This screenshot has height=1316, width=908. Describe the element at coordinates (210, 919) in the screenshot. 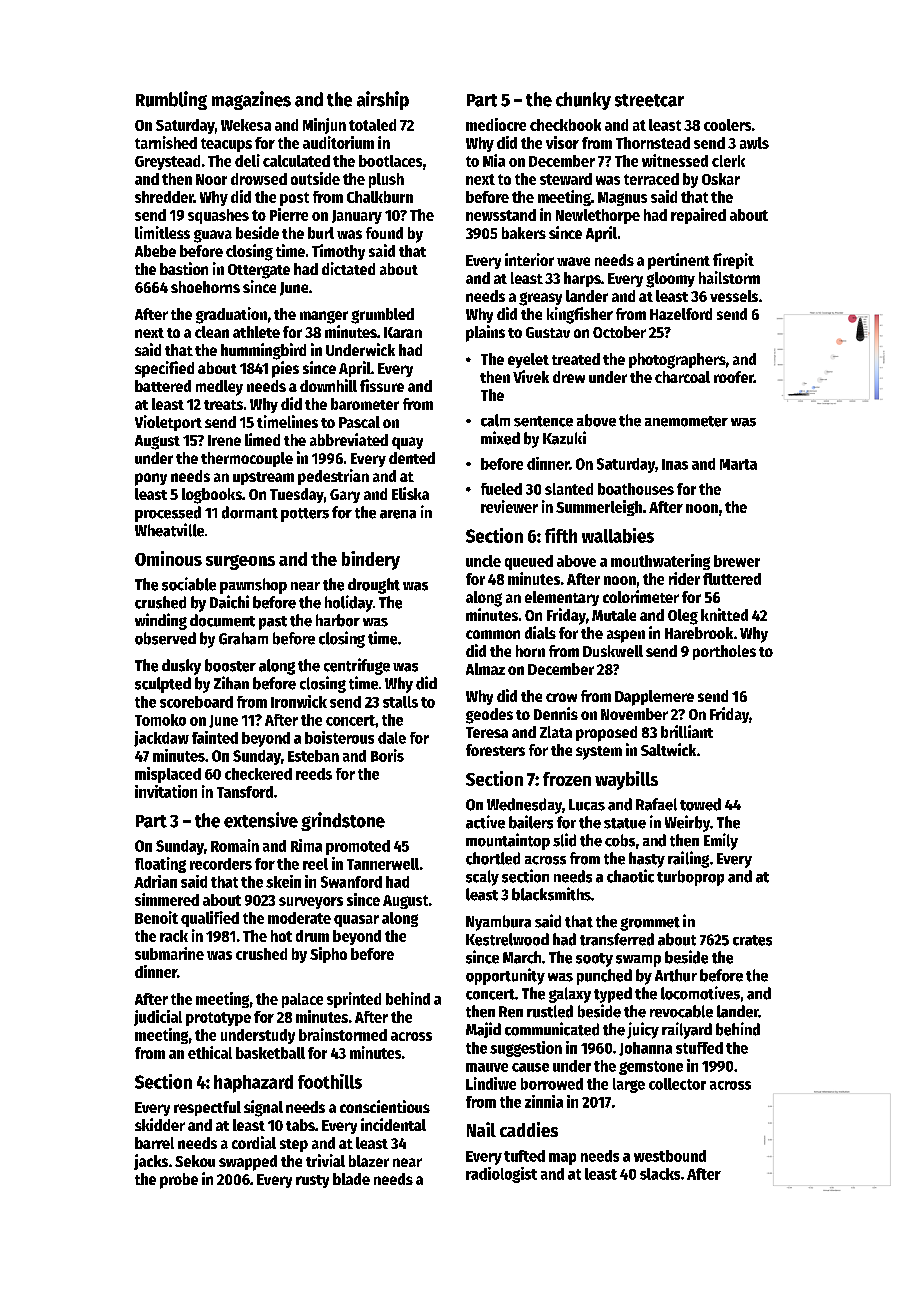

I see `qualified` at that location.
